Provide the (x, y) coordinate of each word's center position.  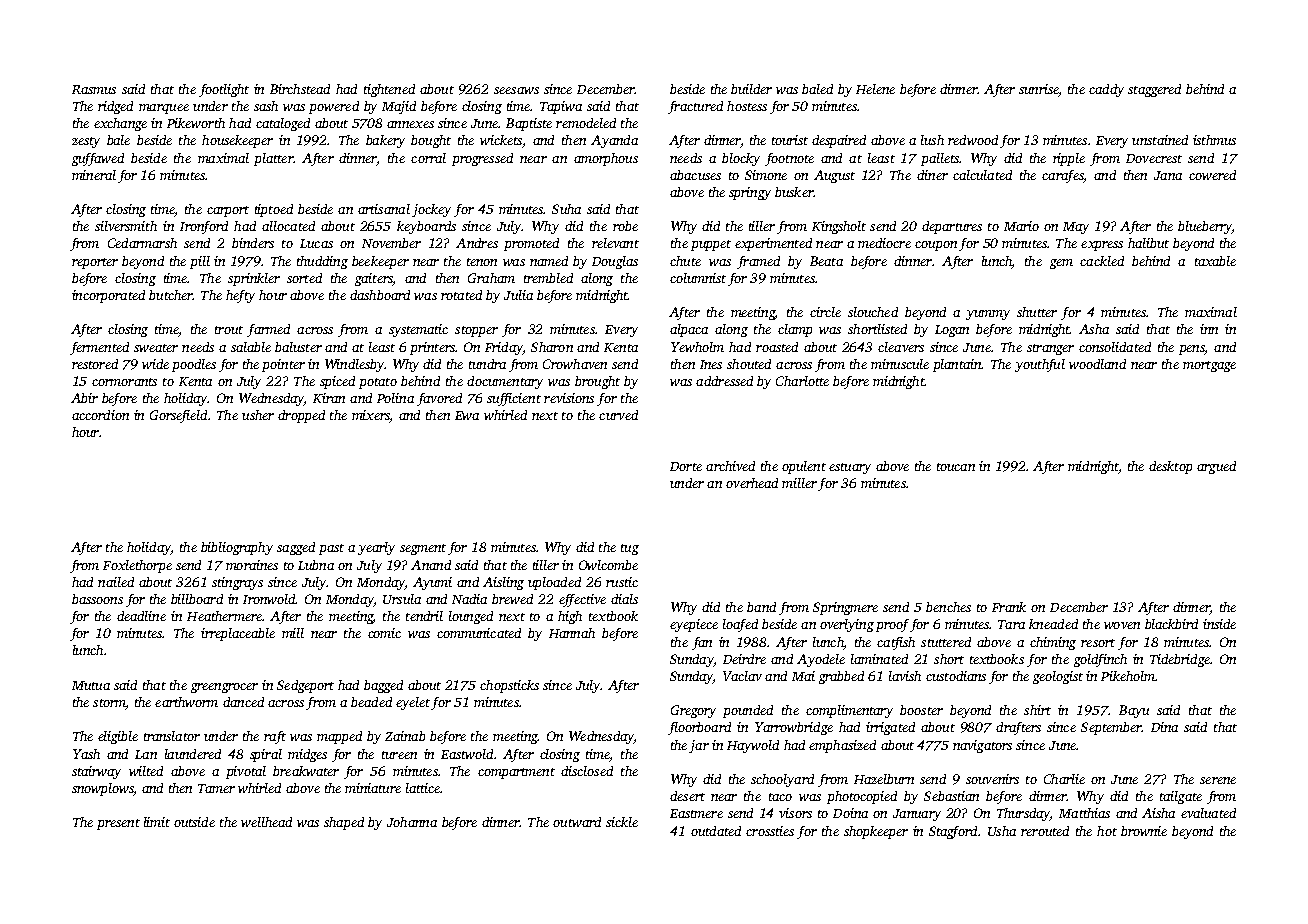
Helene (875, 89)
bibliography (237, 548)
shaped (344, 823)
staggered (1154, 90)
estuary (850, 468)
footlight (224, 90)
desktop (1170, 467)
